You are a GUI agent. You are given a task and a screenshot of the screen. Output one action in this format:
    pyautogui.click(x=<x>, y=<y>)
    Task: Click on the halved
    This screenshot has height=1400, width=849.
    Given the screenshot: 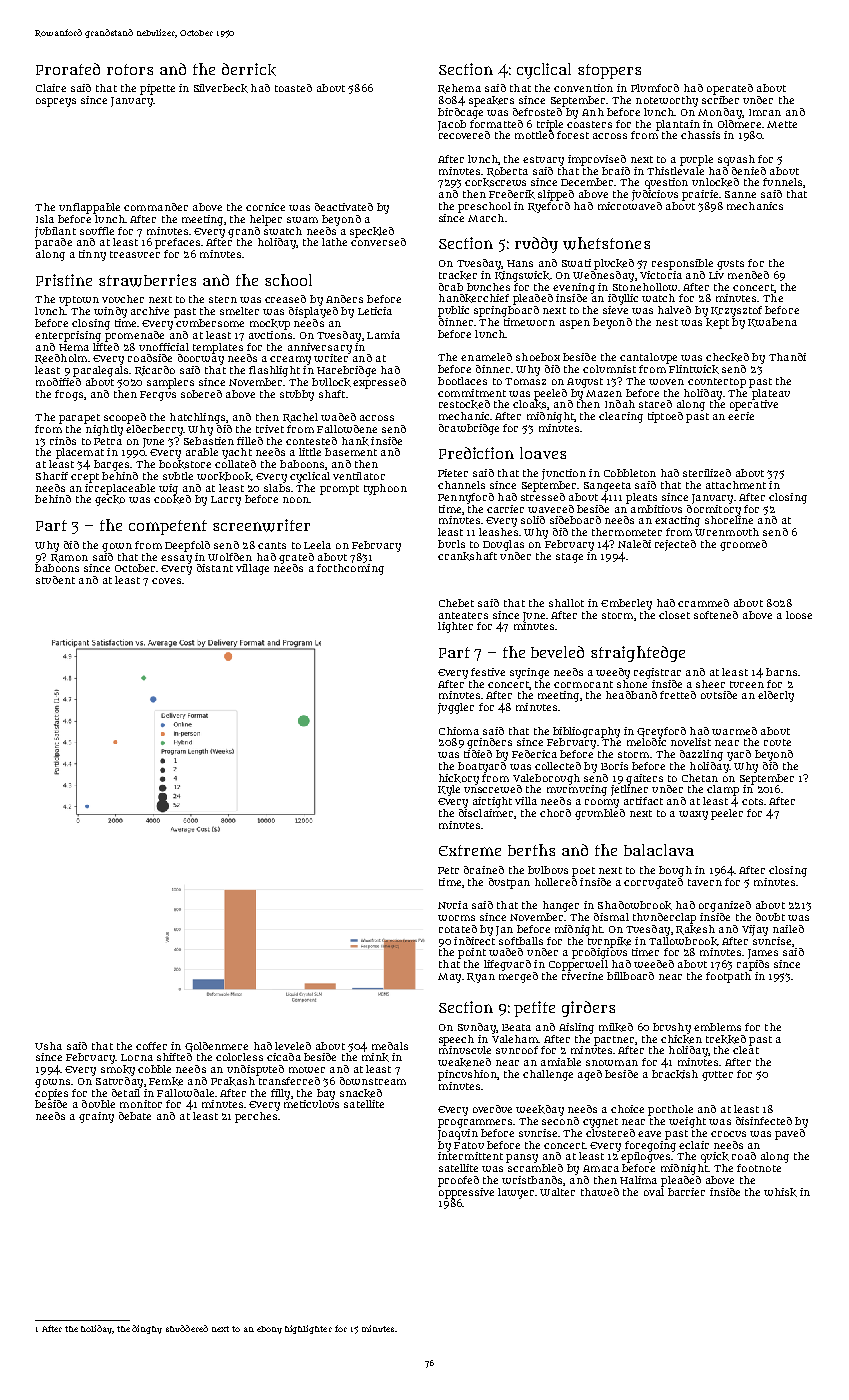 What is the action you would take?
    pyautogui.click(x=674, y=310)
